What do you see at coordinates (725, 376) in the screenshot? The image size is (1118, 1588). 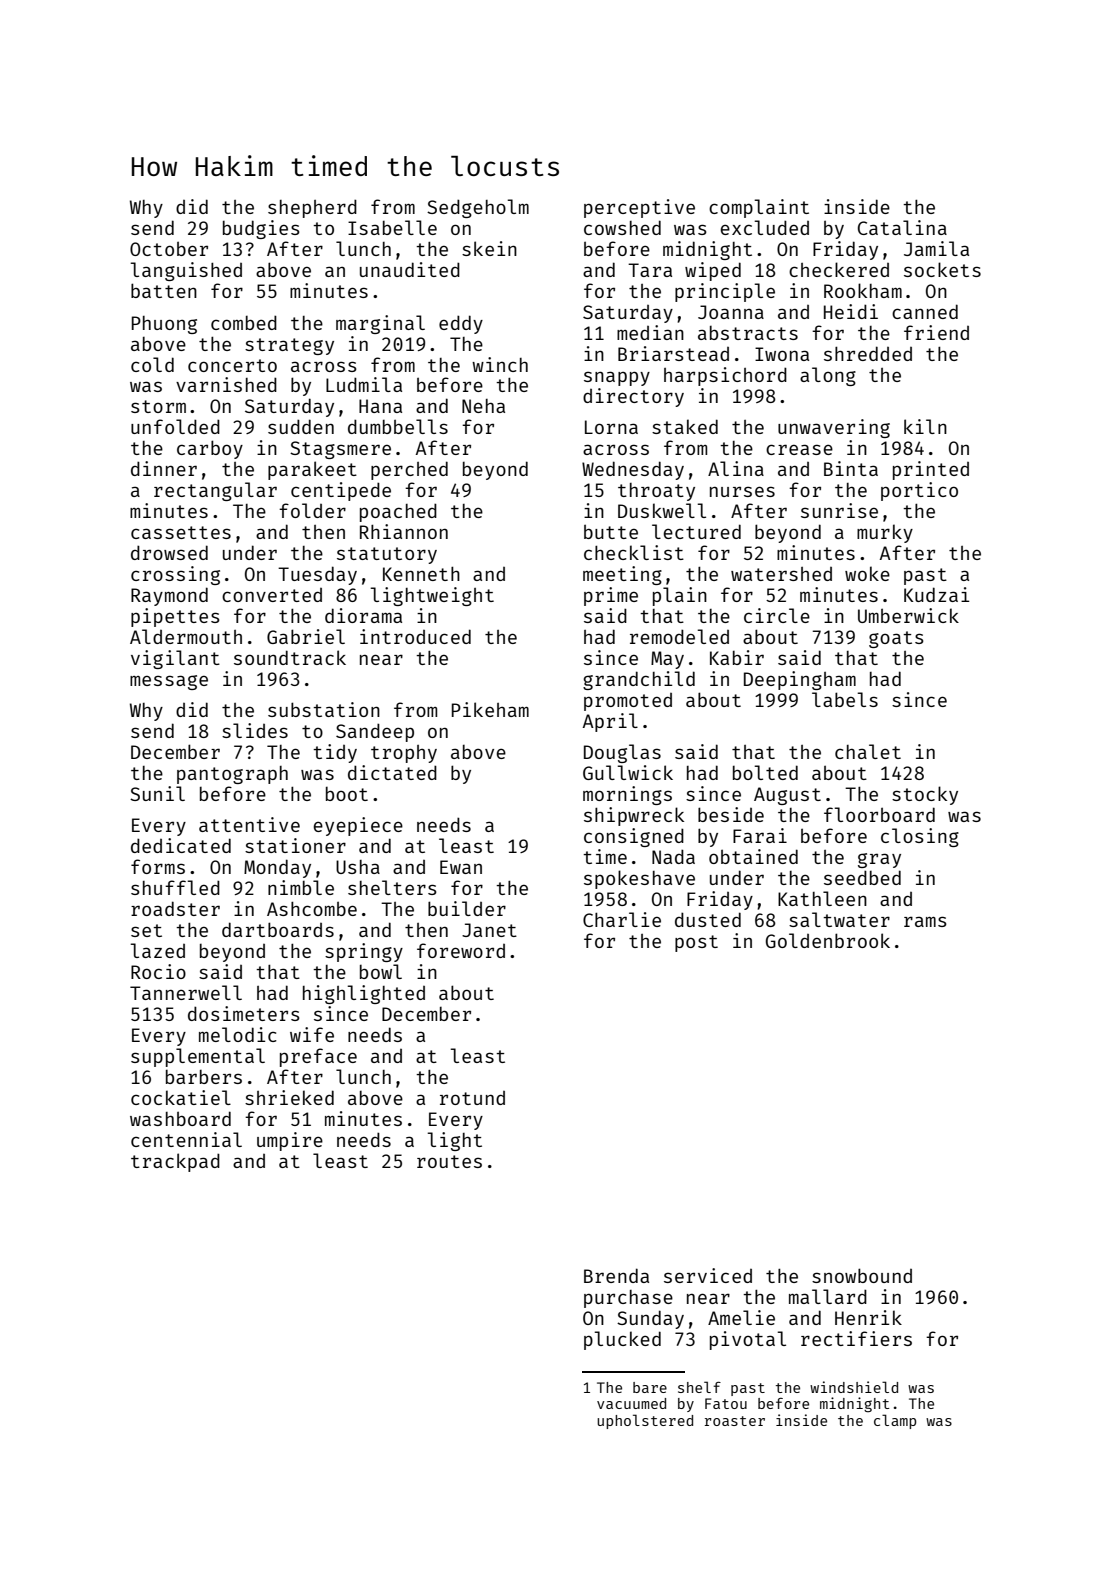 I see `harpsichord` at bounding box center [725, 376].
